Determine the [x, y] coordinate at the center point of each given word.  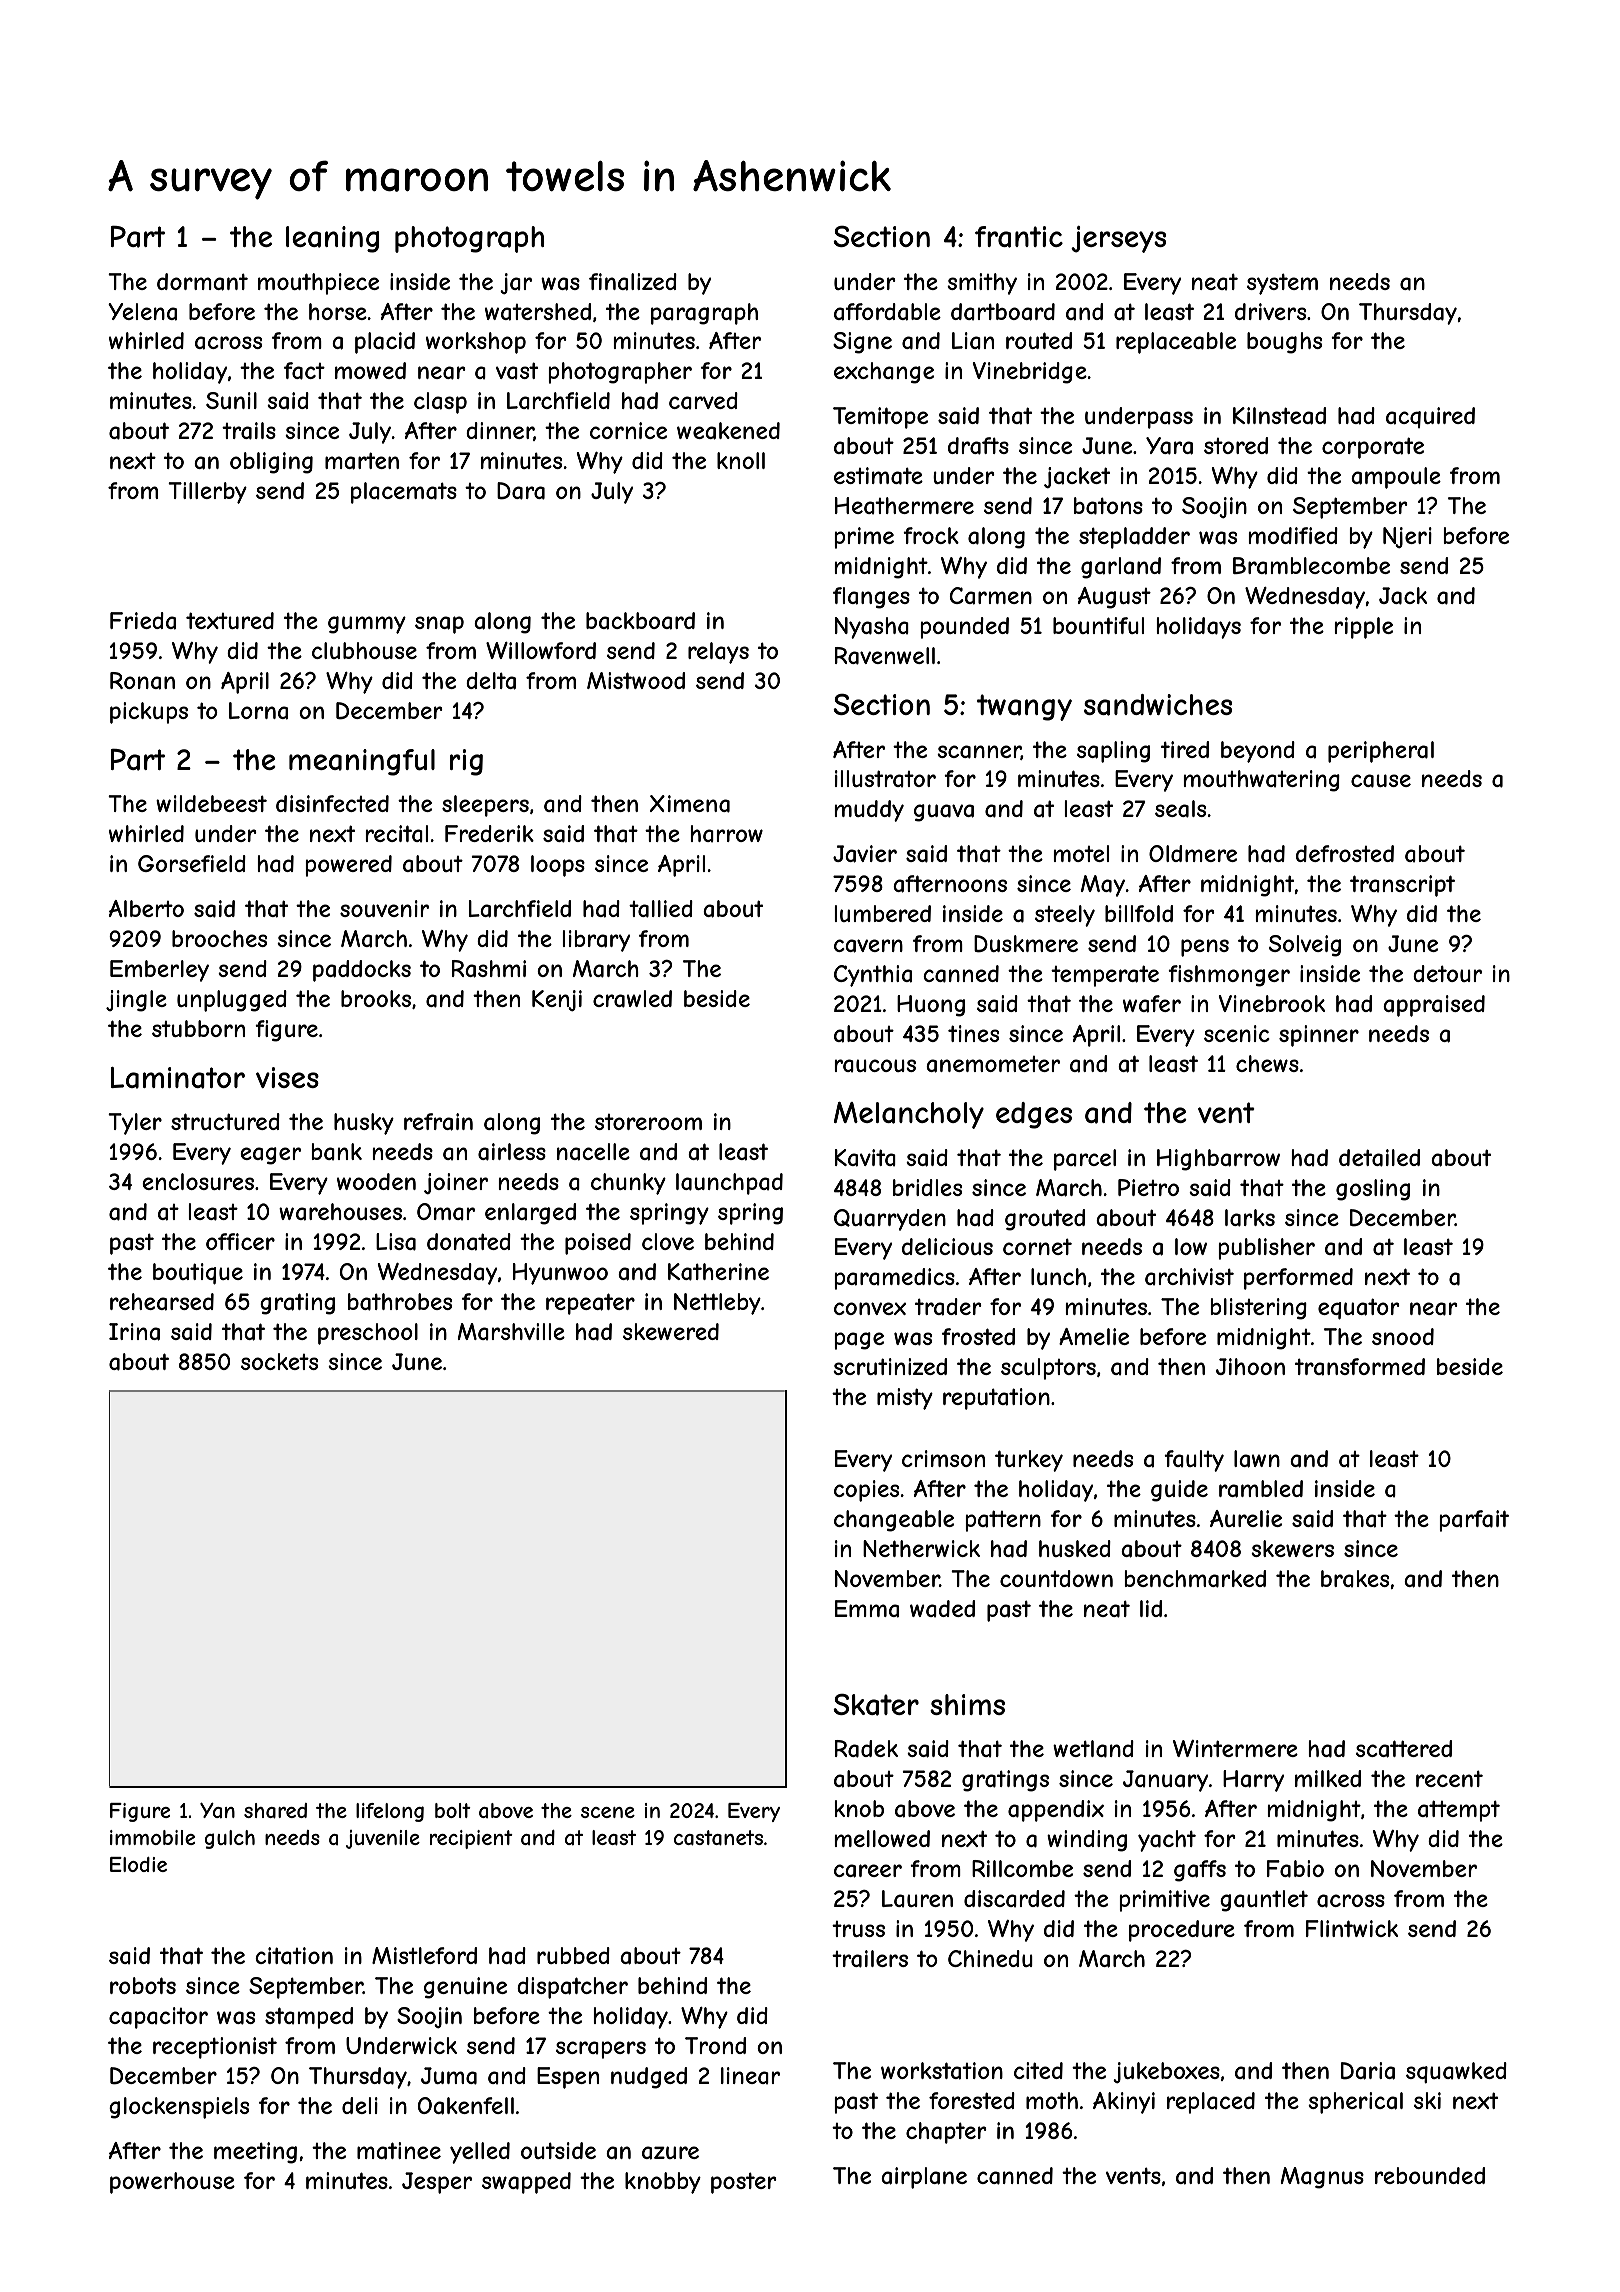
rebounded [1430, 2175]
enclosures [198, 1181]
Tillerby [207, 493]
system [1282, 284]
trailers [870, 1959]
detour [1447, 973]
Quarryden [890, 1220]
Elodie [138, 1864]
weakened [728, 431]
